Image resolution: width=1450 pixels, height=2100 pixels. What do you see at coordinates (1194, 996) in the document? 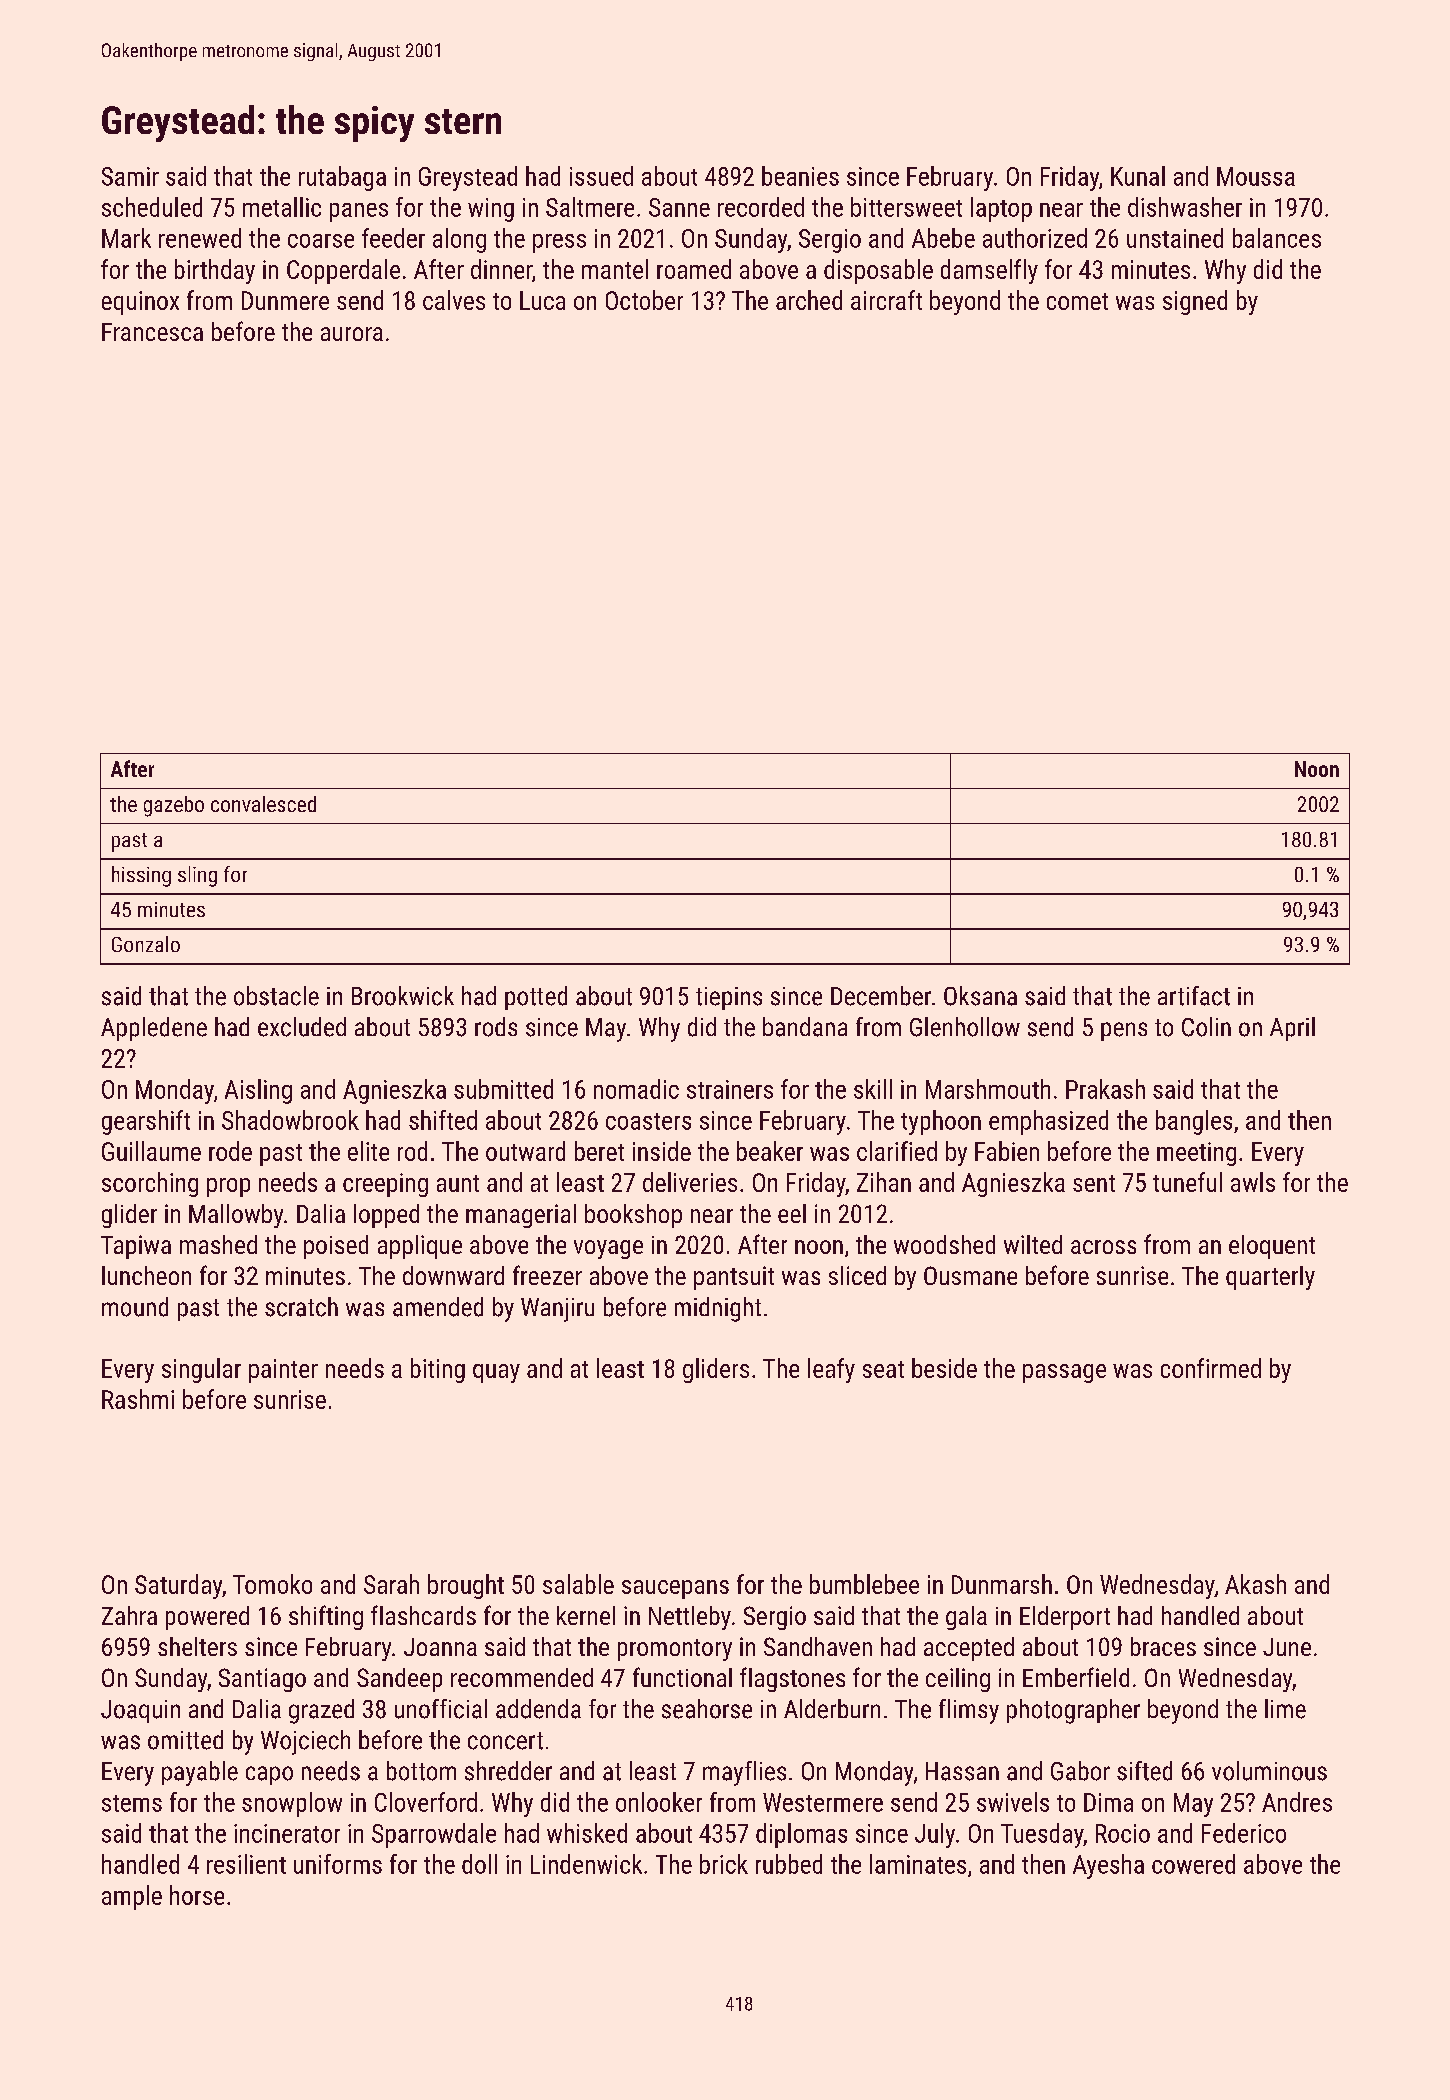
I see `artifact` at bounding box center [1194, 996].
